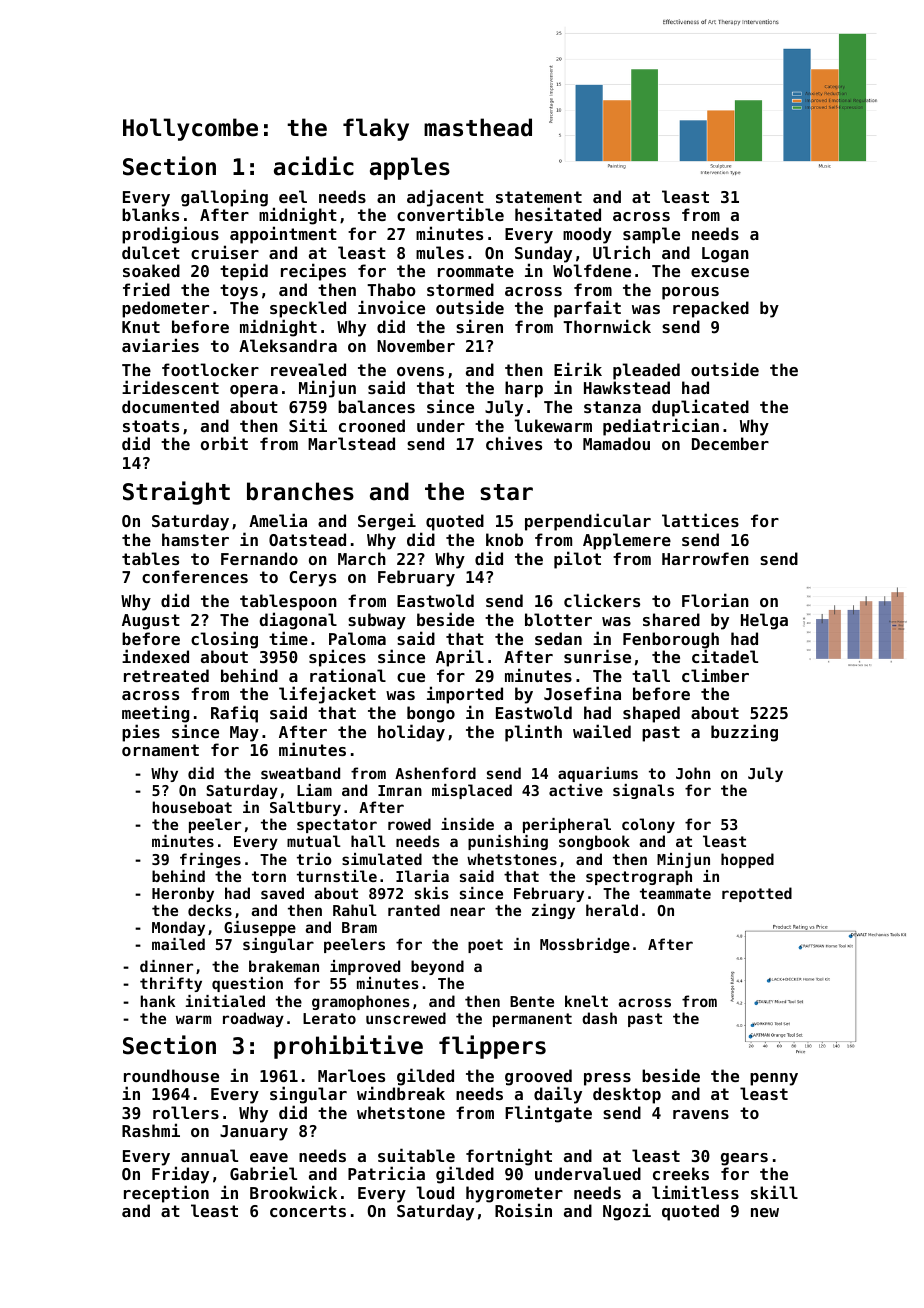 This image has width=924, height=1308. What do you see at coordinates (225, 1001) in the image?
I see `initialed` at bounding box center [225, 1001].
